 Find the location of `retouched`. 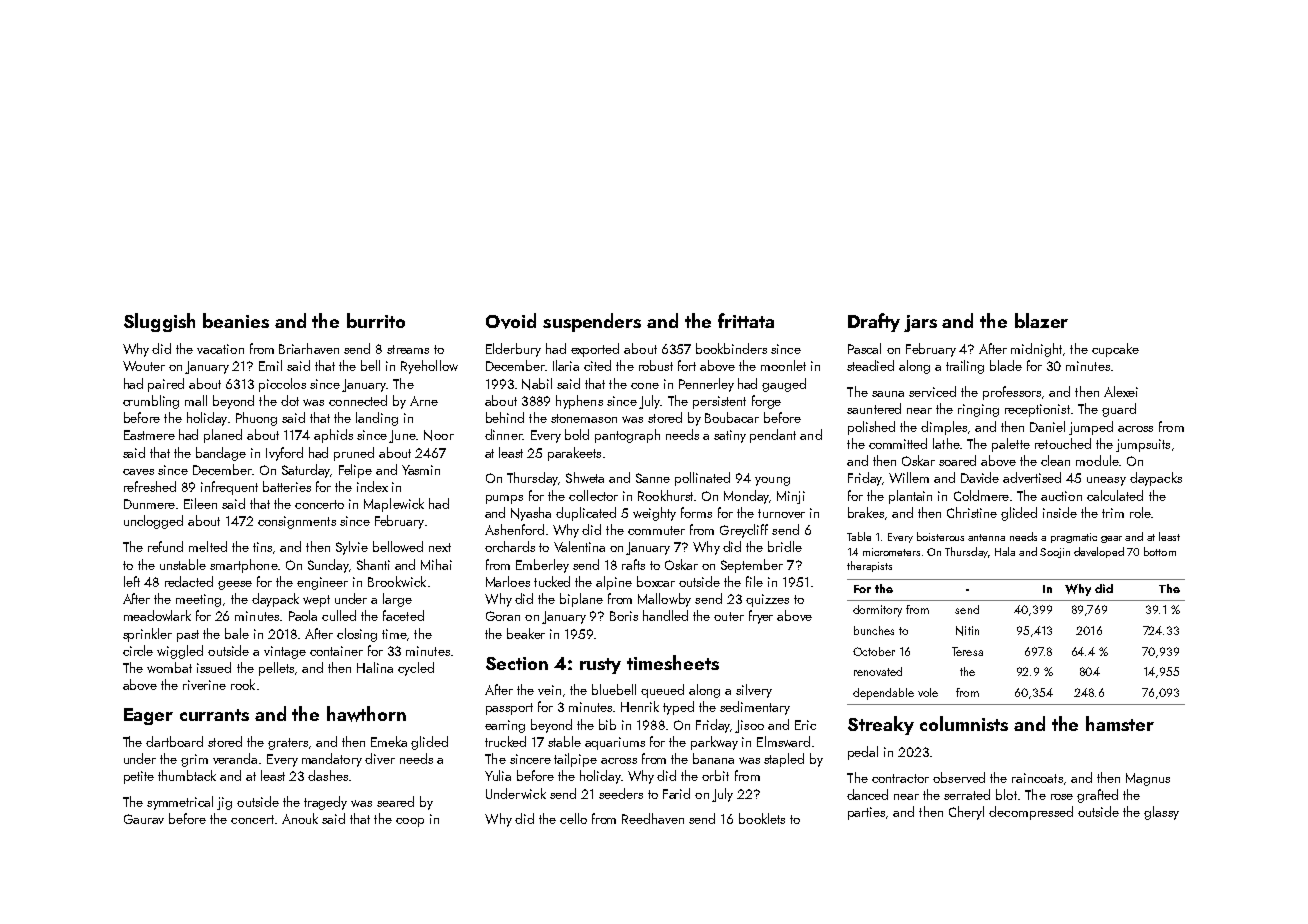

retouched is located at coordinates (1063, 443).
